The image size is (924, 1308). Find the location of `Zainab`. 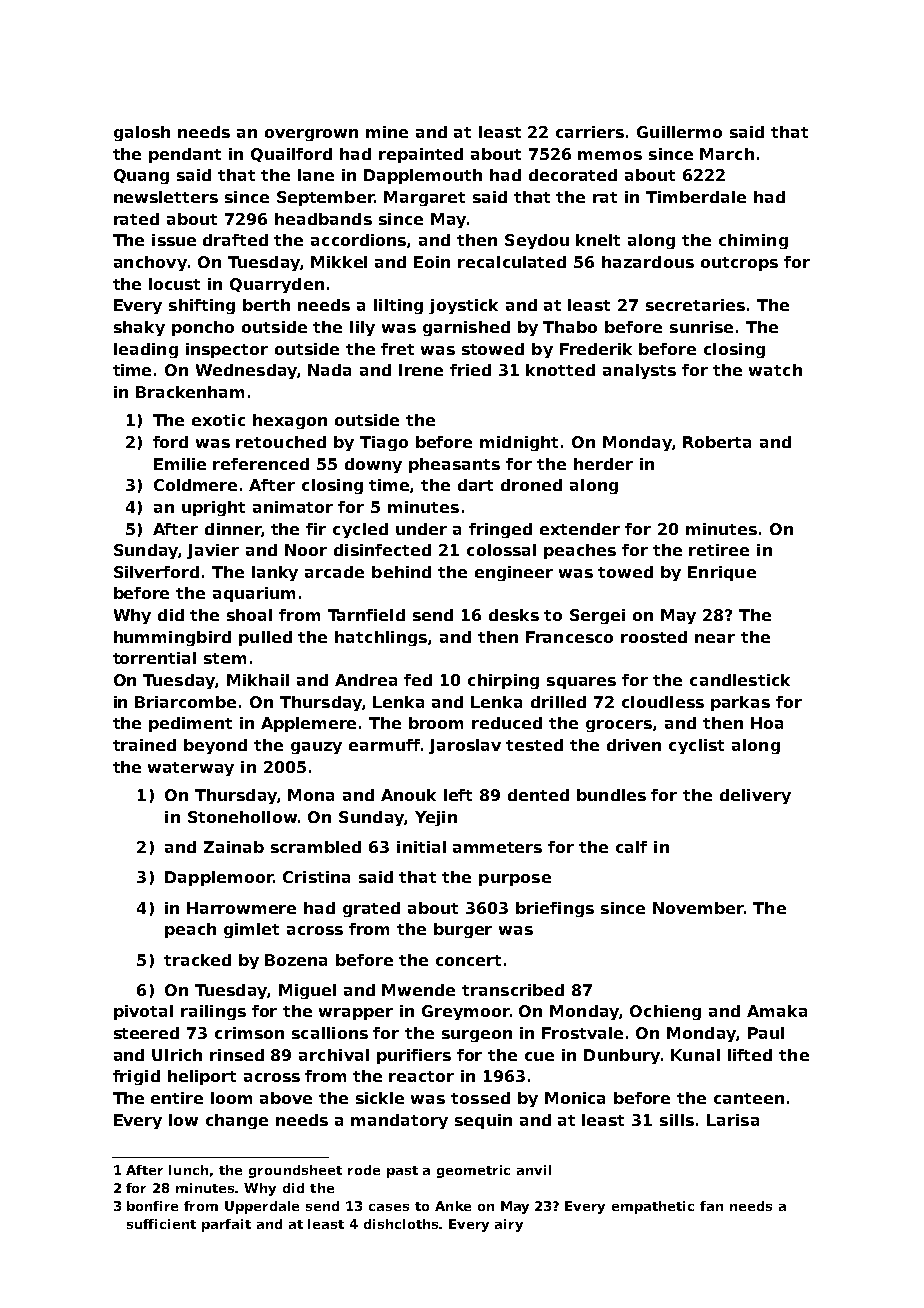

Zainab is located at coordinates (234, 847).
